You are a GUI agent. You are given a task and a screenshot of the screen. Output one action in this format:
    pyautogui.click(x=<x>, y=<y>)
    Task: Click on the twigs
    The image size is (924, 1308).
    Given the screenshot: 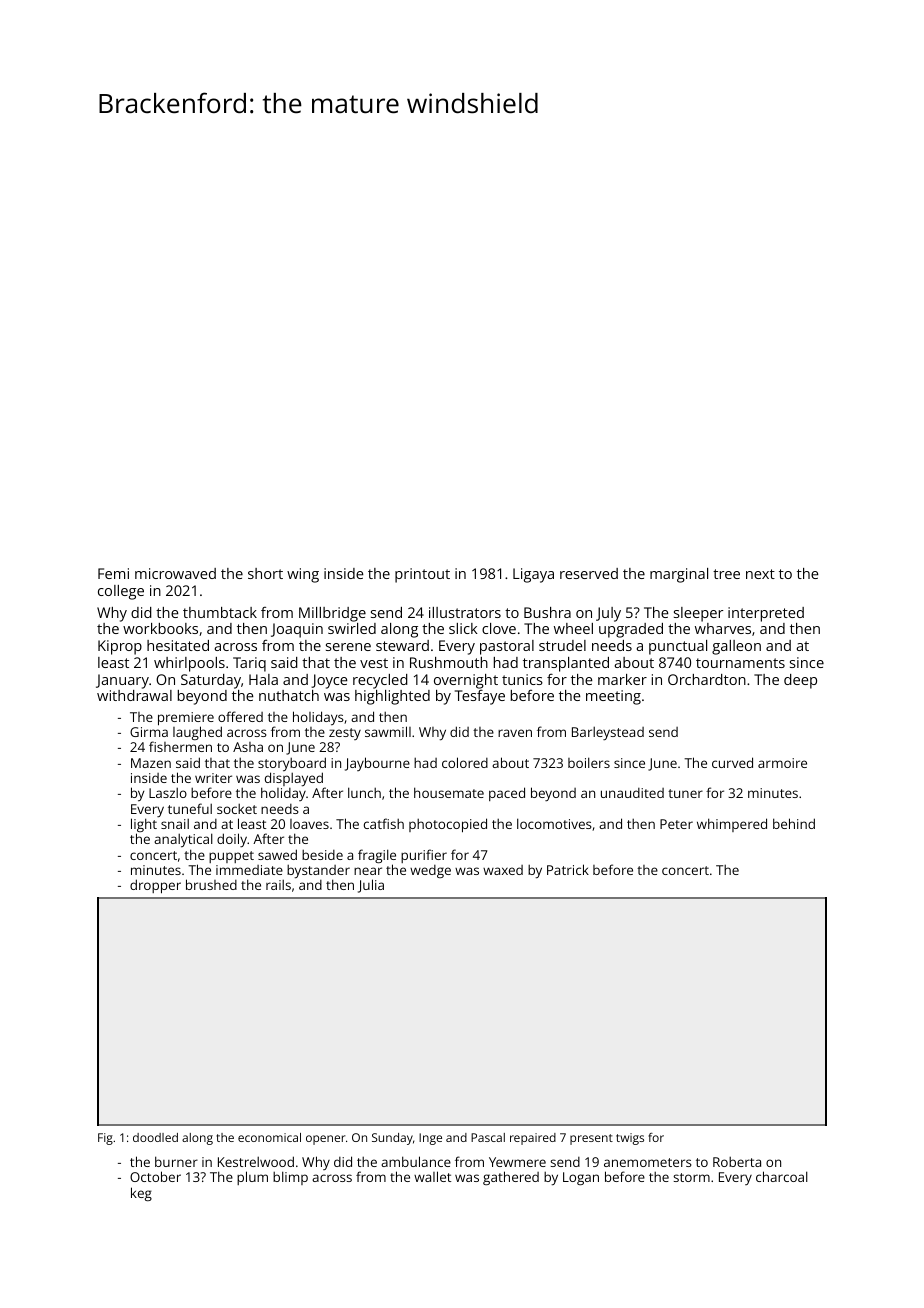 What is the action you would take?
    pyautogui.click(x=630, y=1139)
